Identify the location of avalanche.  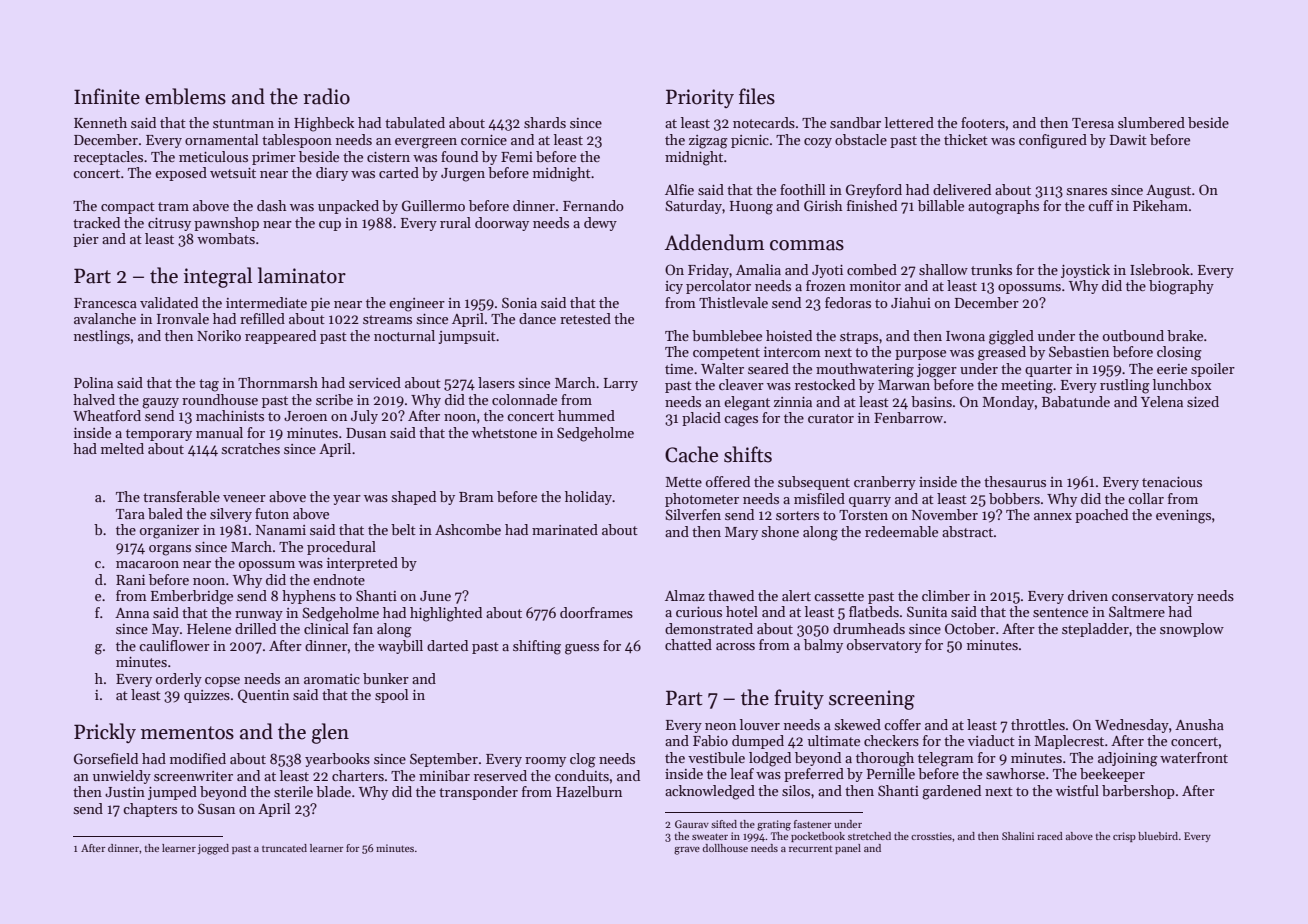
(105, 318).
